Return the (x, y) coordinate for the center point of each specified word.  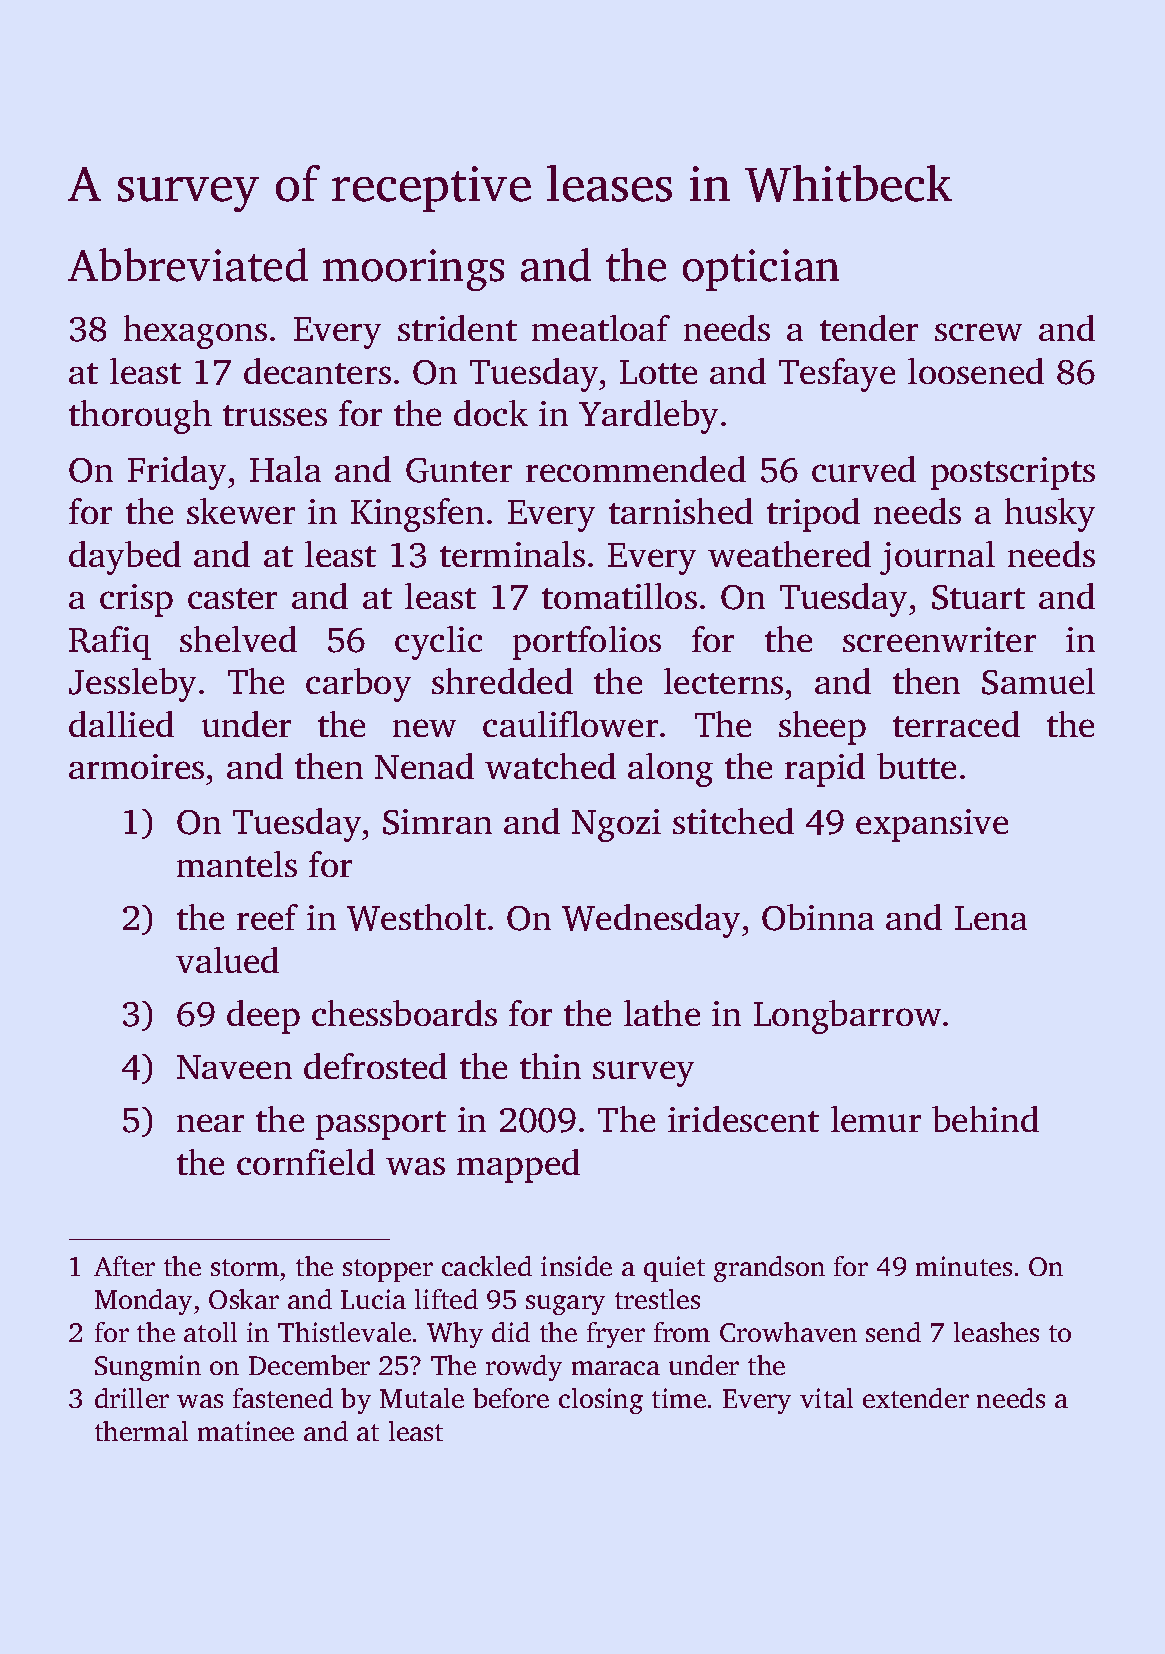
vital (826, 1398)
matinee (246, 1431)
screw (978, 332)
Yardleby (648, 417)
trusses (275, 415)
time (679, 1398)
